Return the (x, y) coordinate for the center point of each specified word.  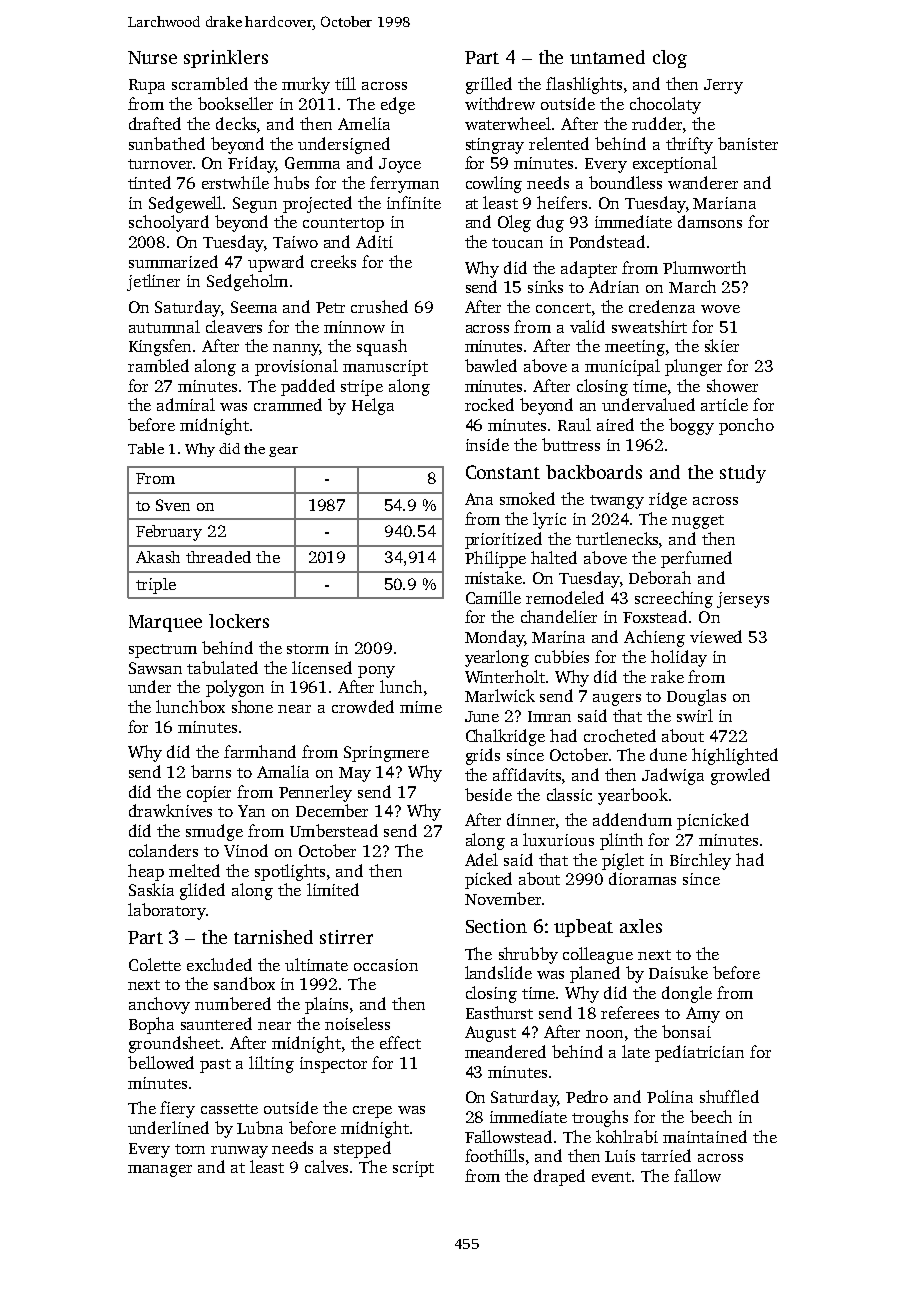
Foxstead (655, 616)
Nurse (152, 57)
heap (146, 872)
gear (283, 452)
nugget (698, 522)
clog (670, 59)
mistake (493, 577)
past (215, 1066)
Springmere (386, 754)
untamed (607, 57)
